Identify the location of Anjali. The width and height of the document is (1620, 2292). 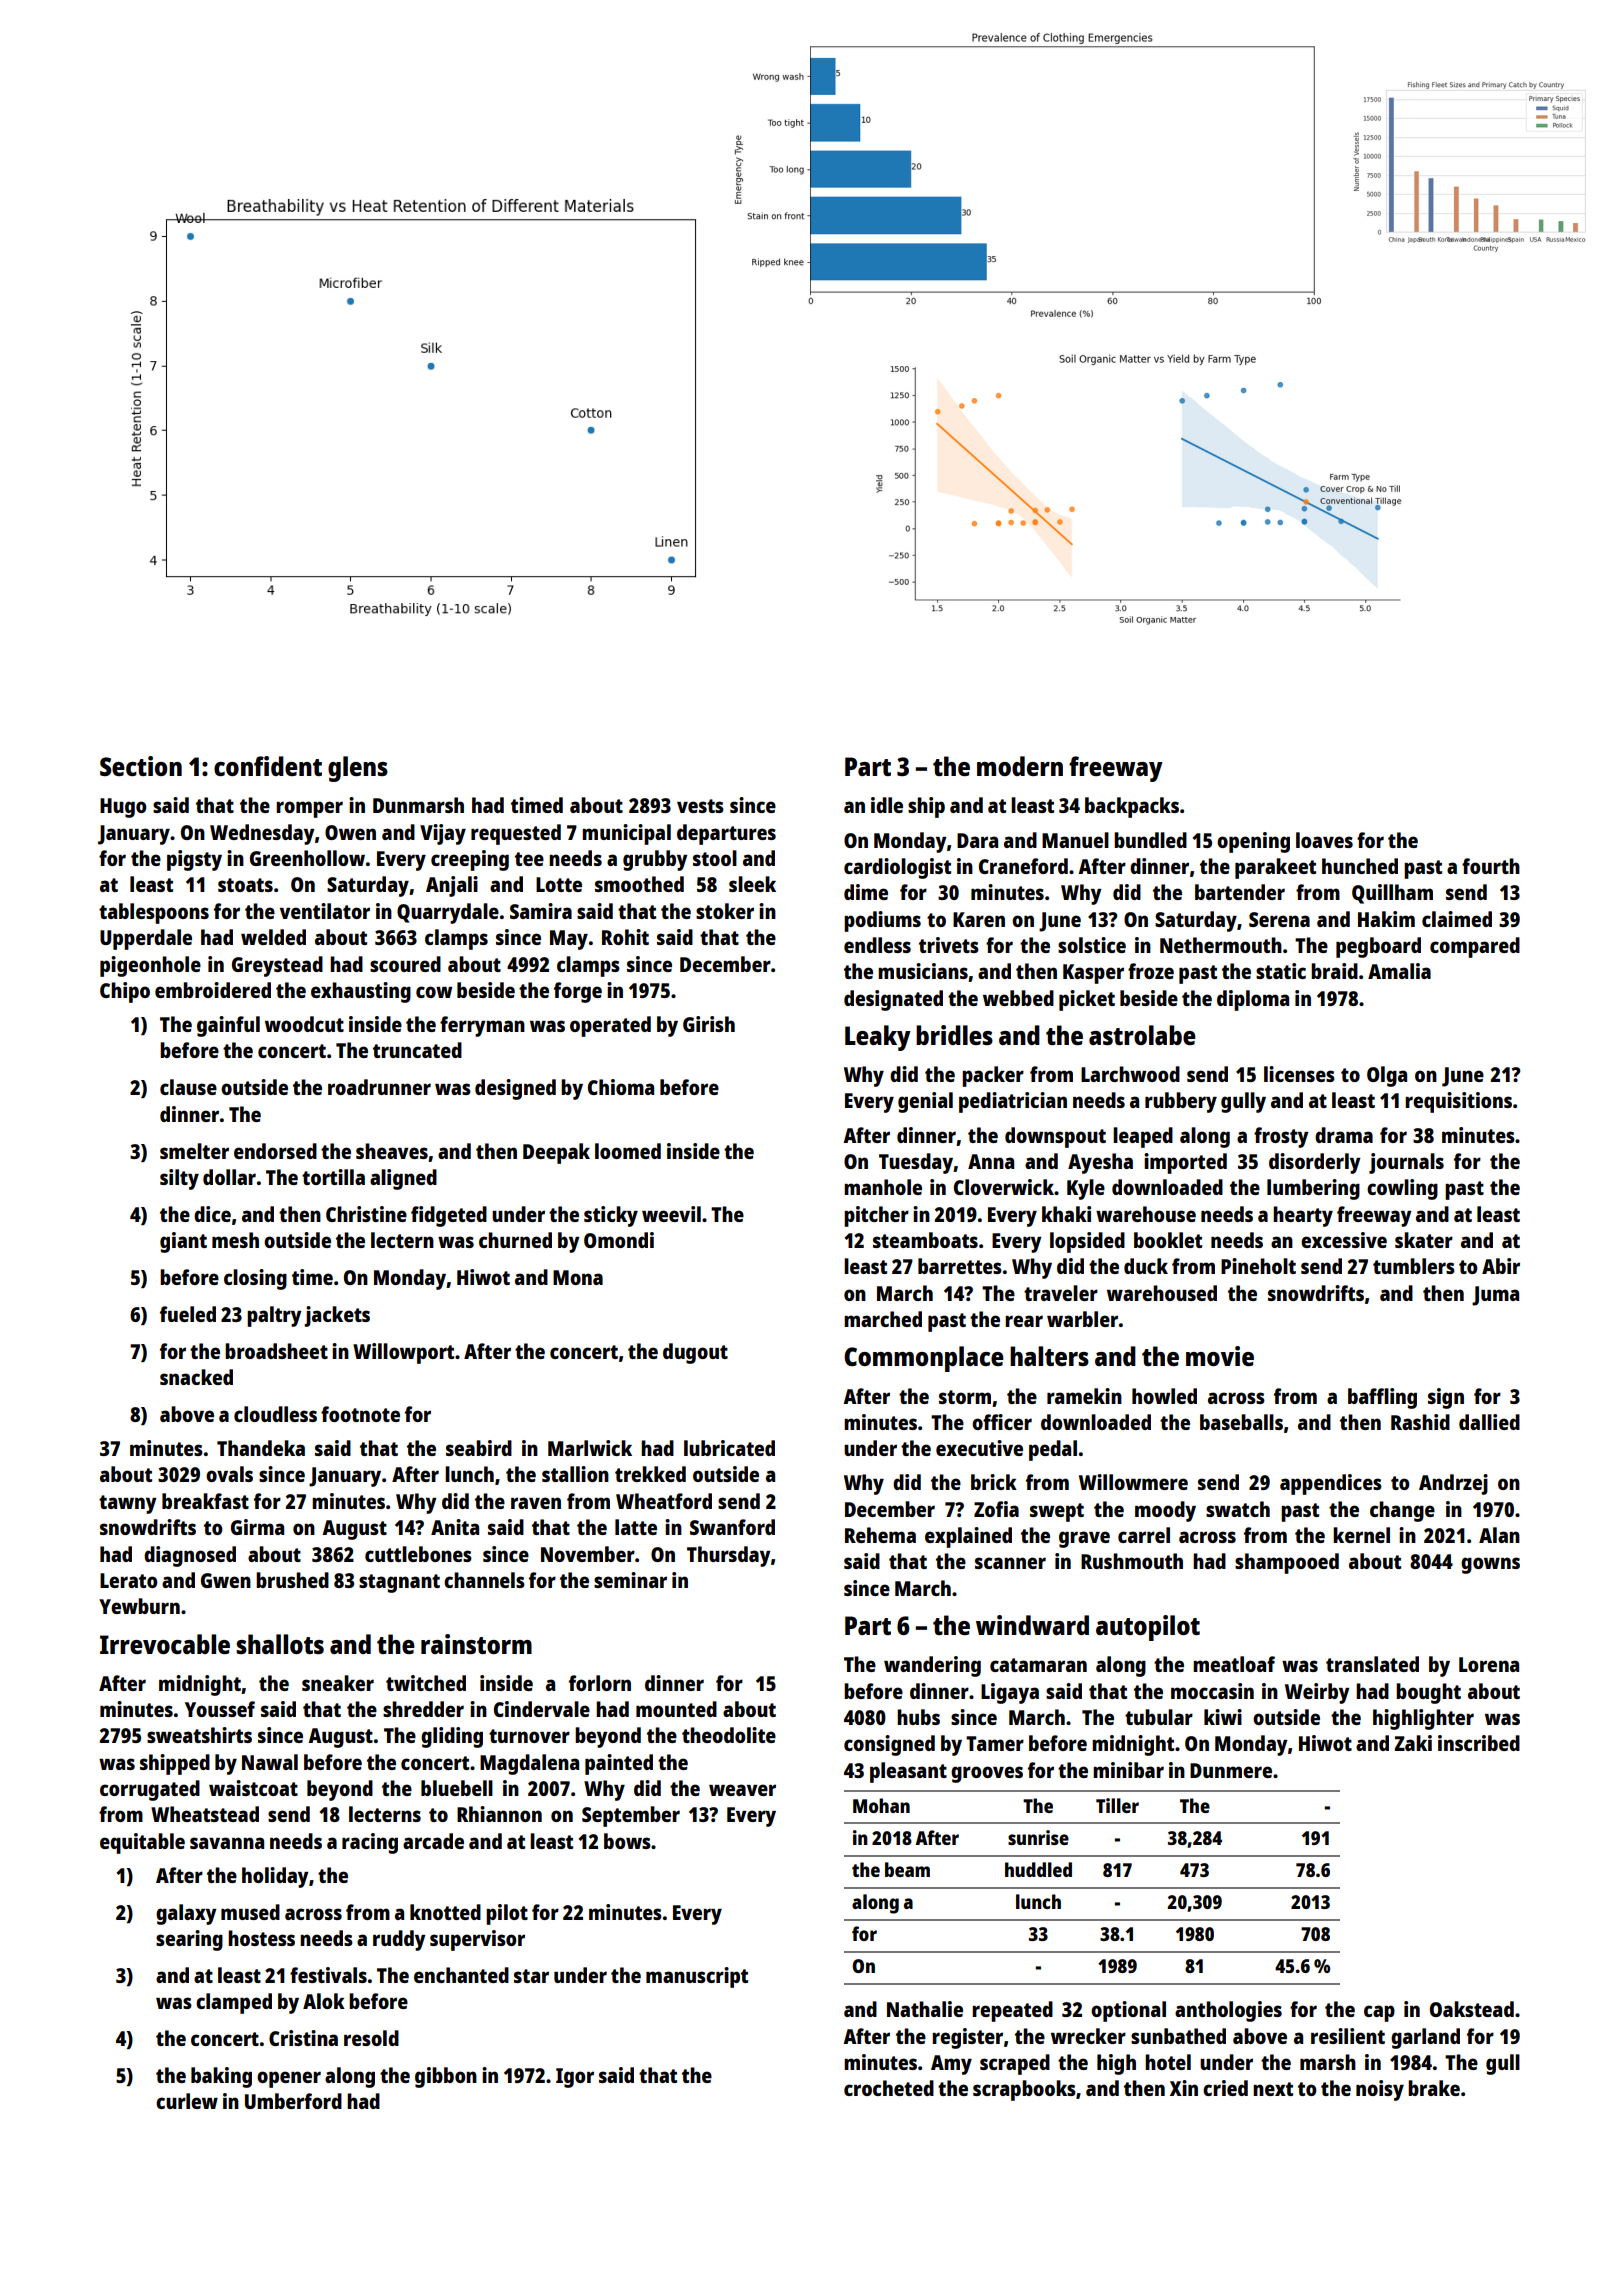
(452, 886).
